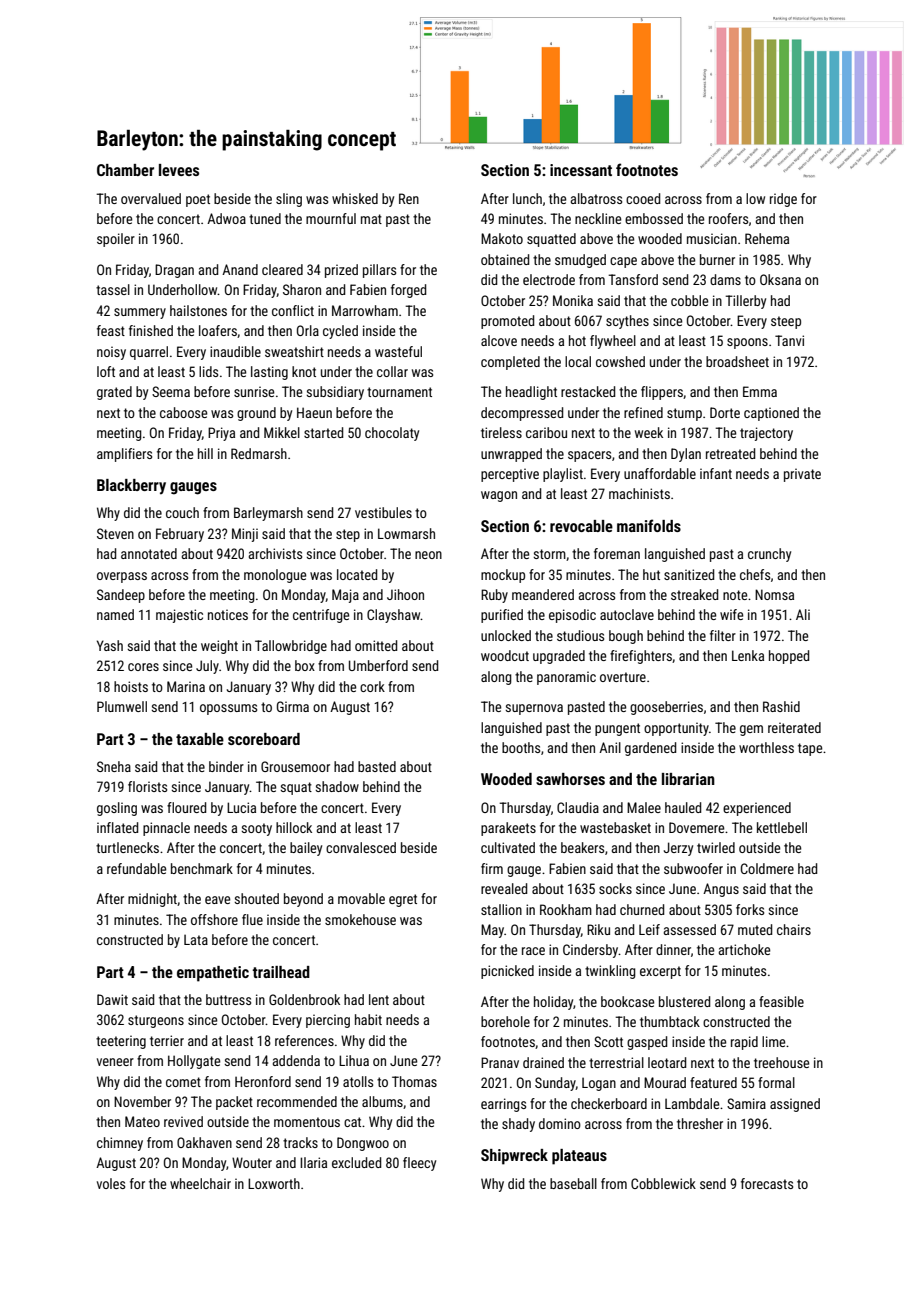 This page has height=1308, width=924. Describe the element at coordinates (721, 890) in the page. I see `Angus` at that location.
